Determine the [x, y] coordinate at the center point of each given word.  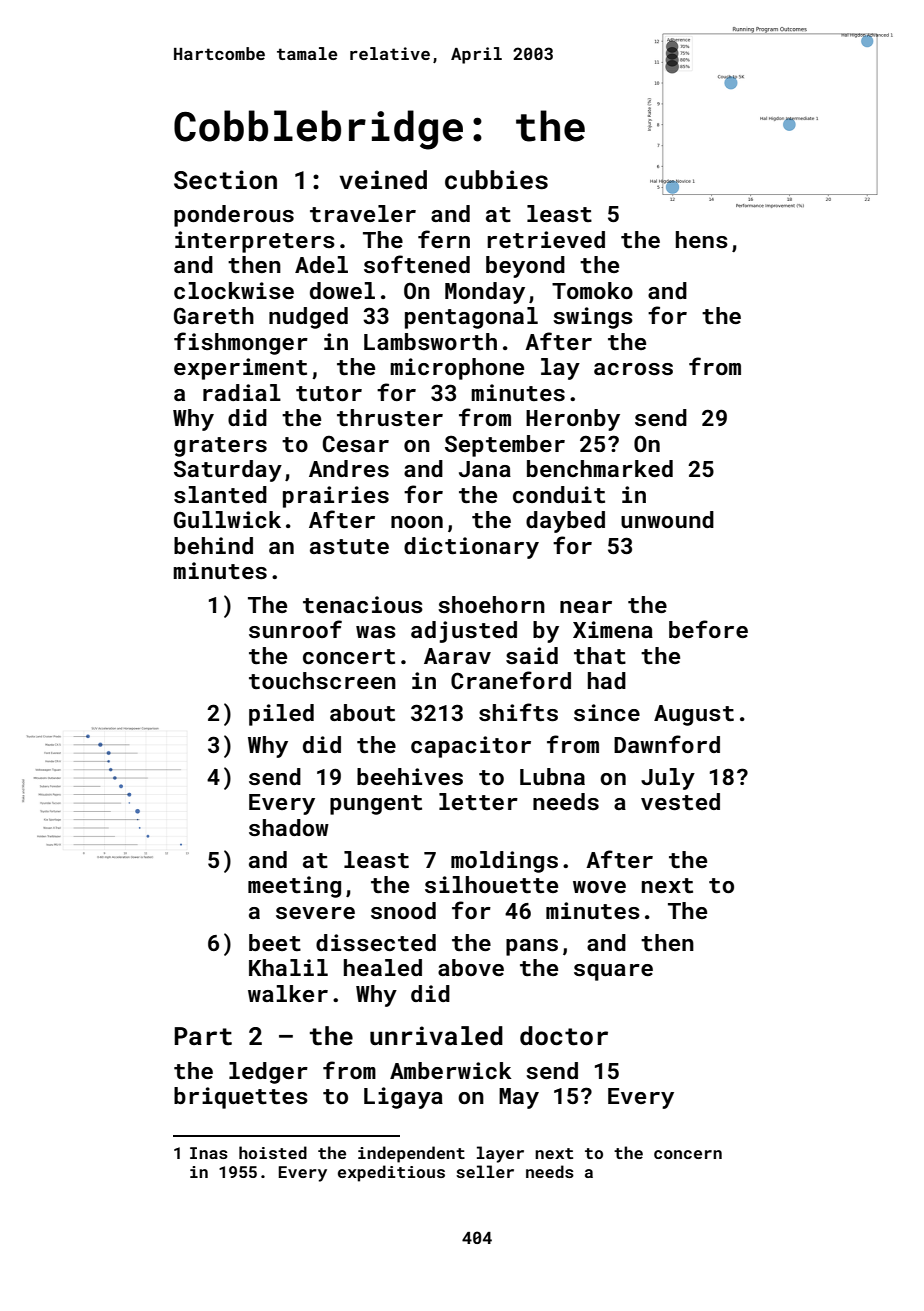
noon [417, 522]
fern [444, 239]
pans [532, 947]
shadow [289, 827]
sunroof [295, 629]
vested [680, 801]
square [613, 972]
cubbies [496, 180]
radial [242, 392]
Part [203, 1036]
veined [383, 179]
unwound [667, 519]
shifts [518, 712]
